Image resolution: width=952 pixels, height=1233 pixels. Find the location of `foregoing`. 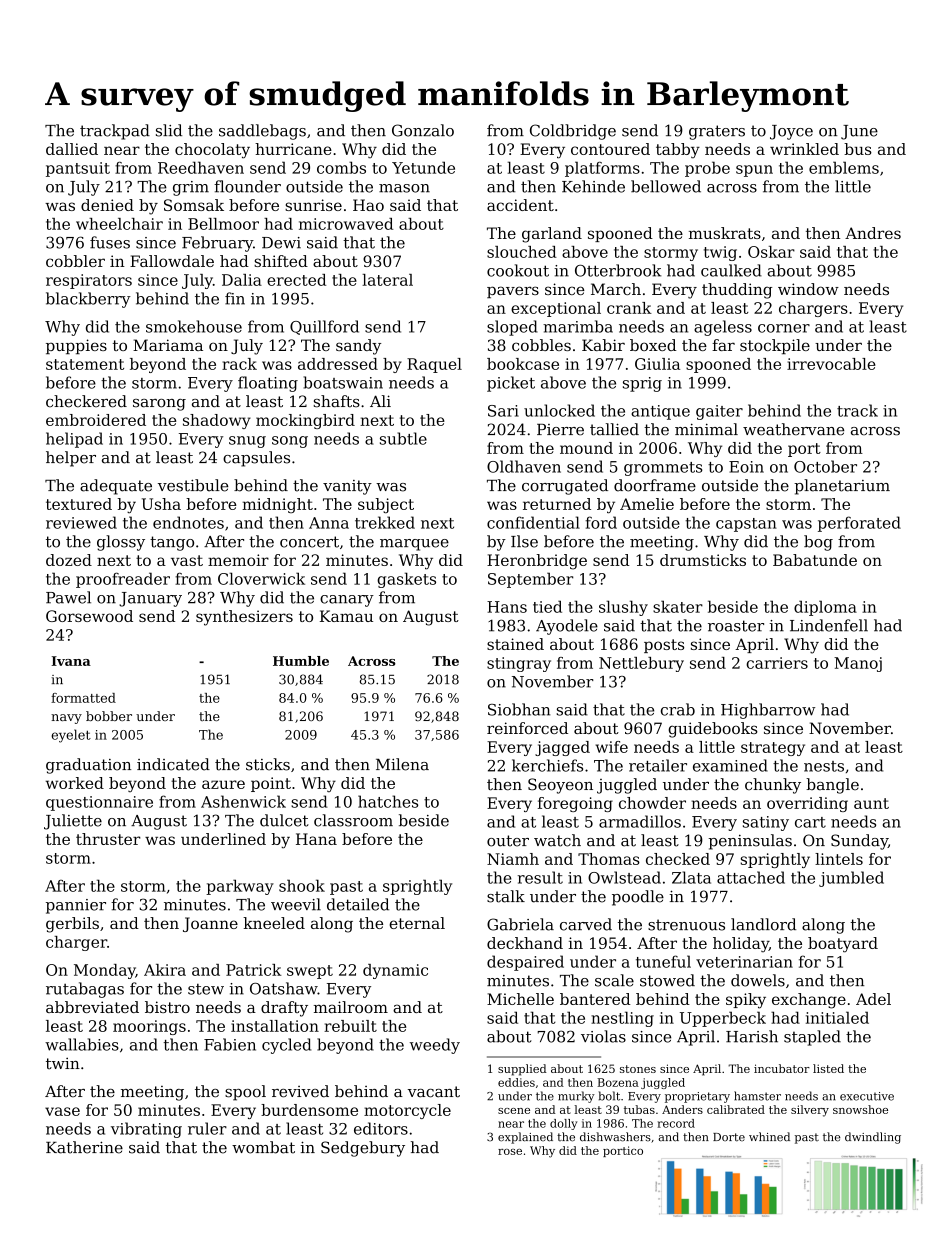

foregoing is located at coordinates (575, 804).
